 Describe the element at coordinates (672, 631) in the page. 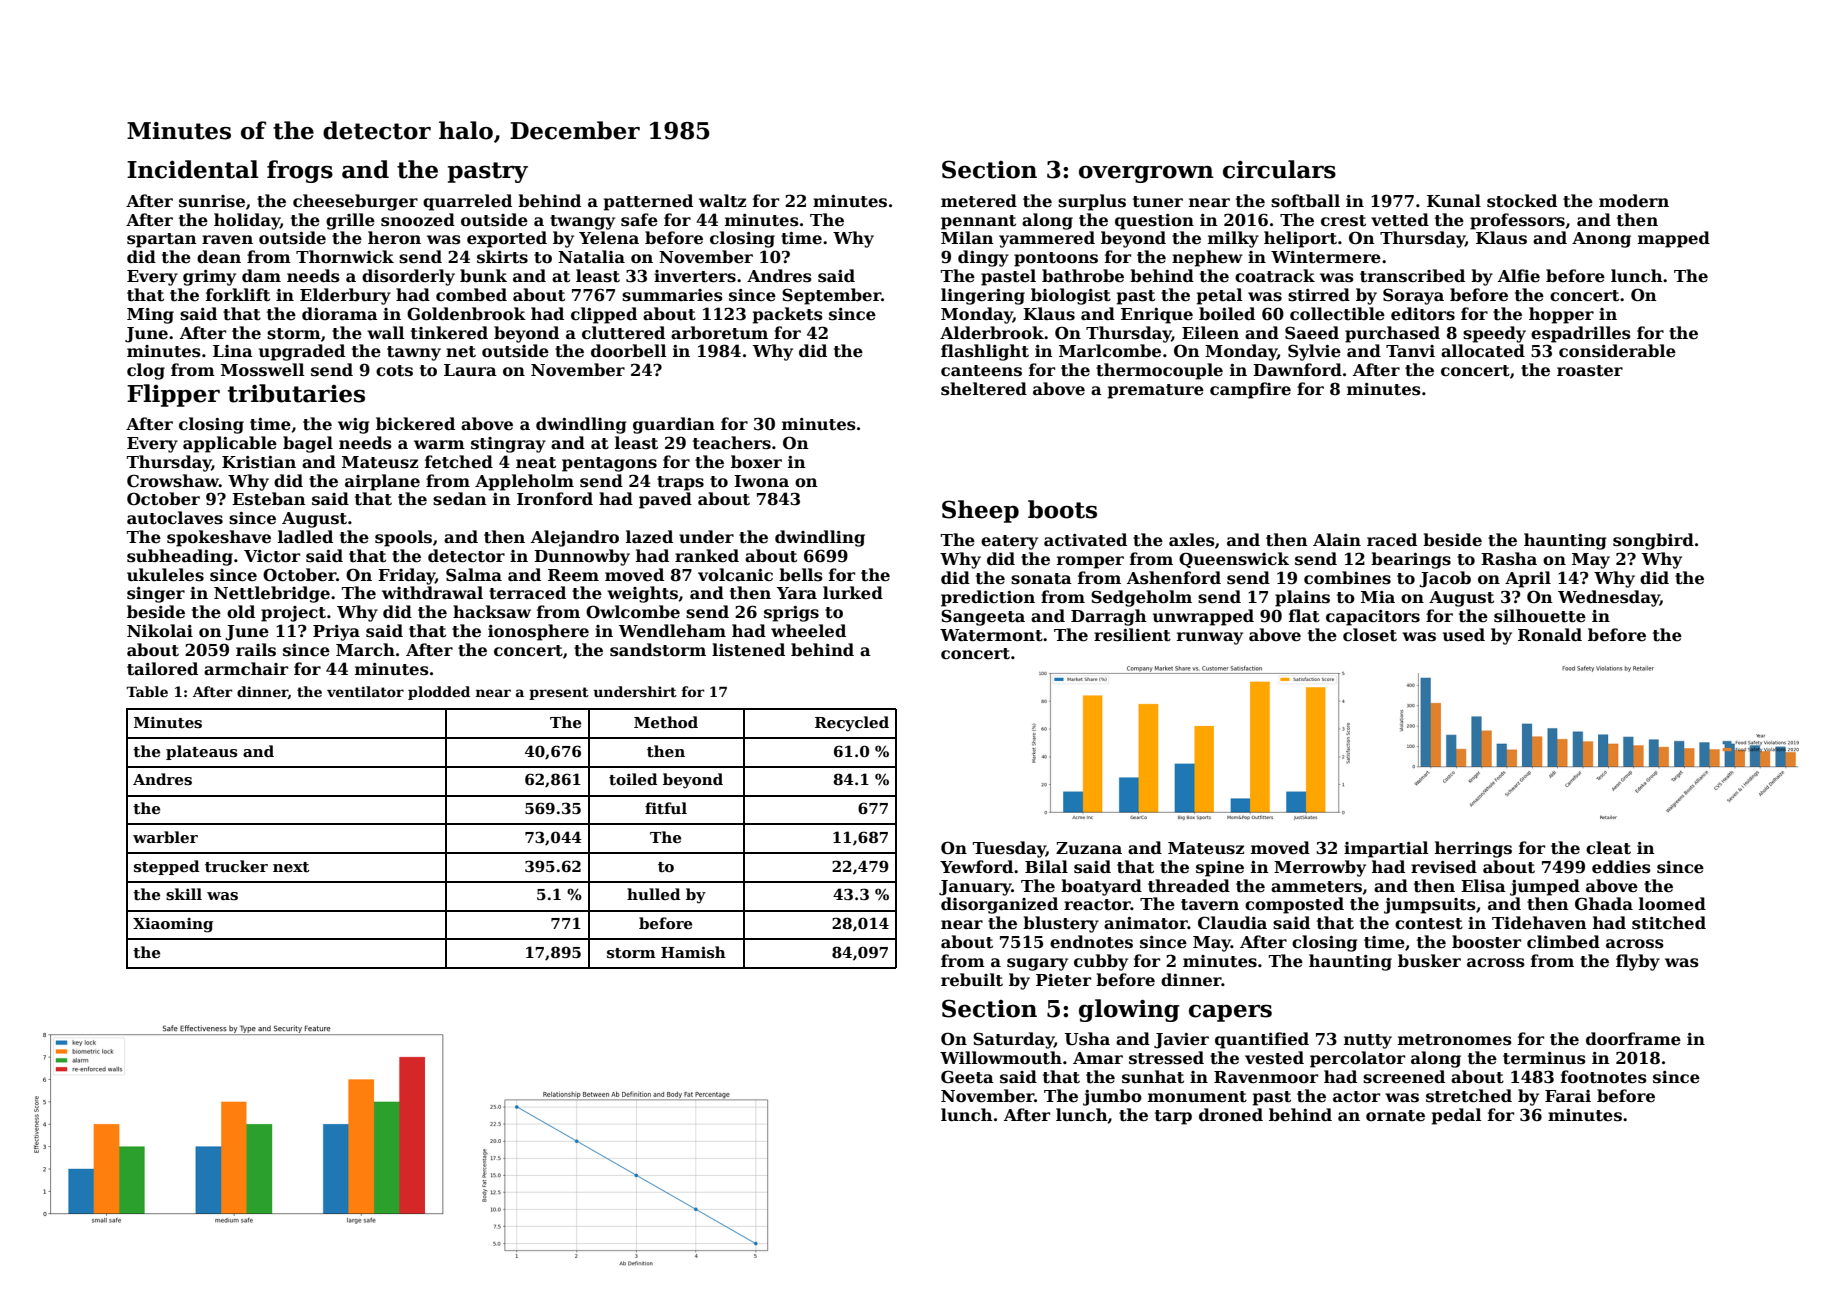

I see `Wendleham` at that location.
